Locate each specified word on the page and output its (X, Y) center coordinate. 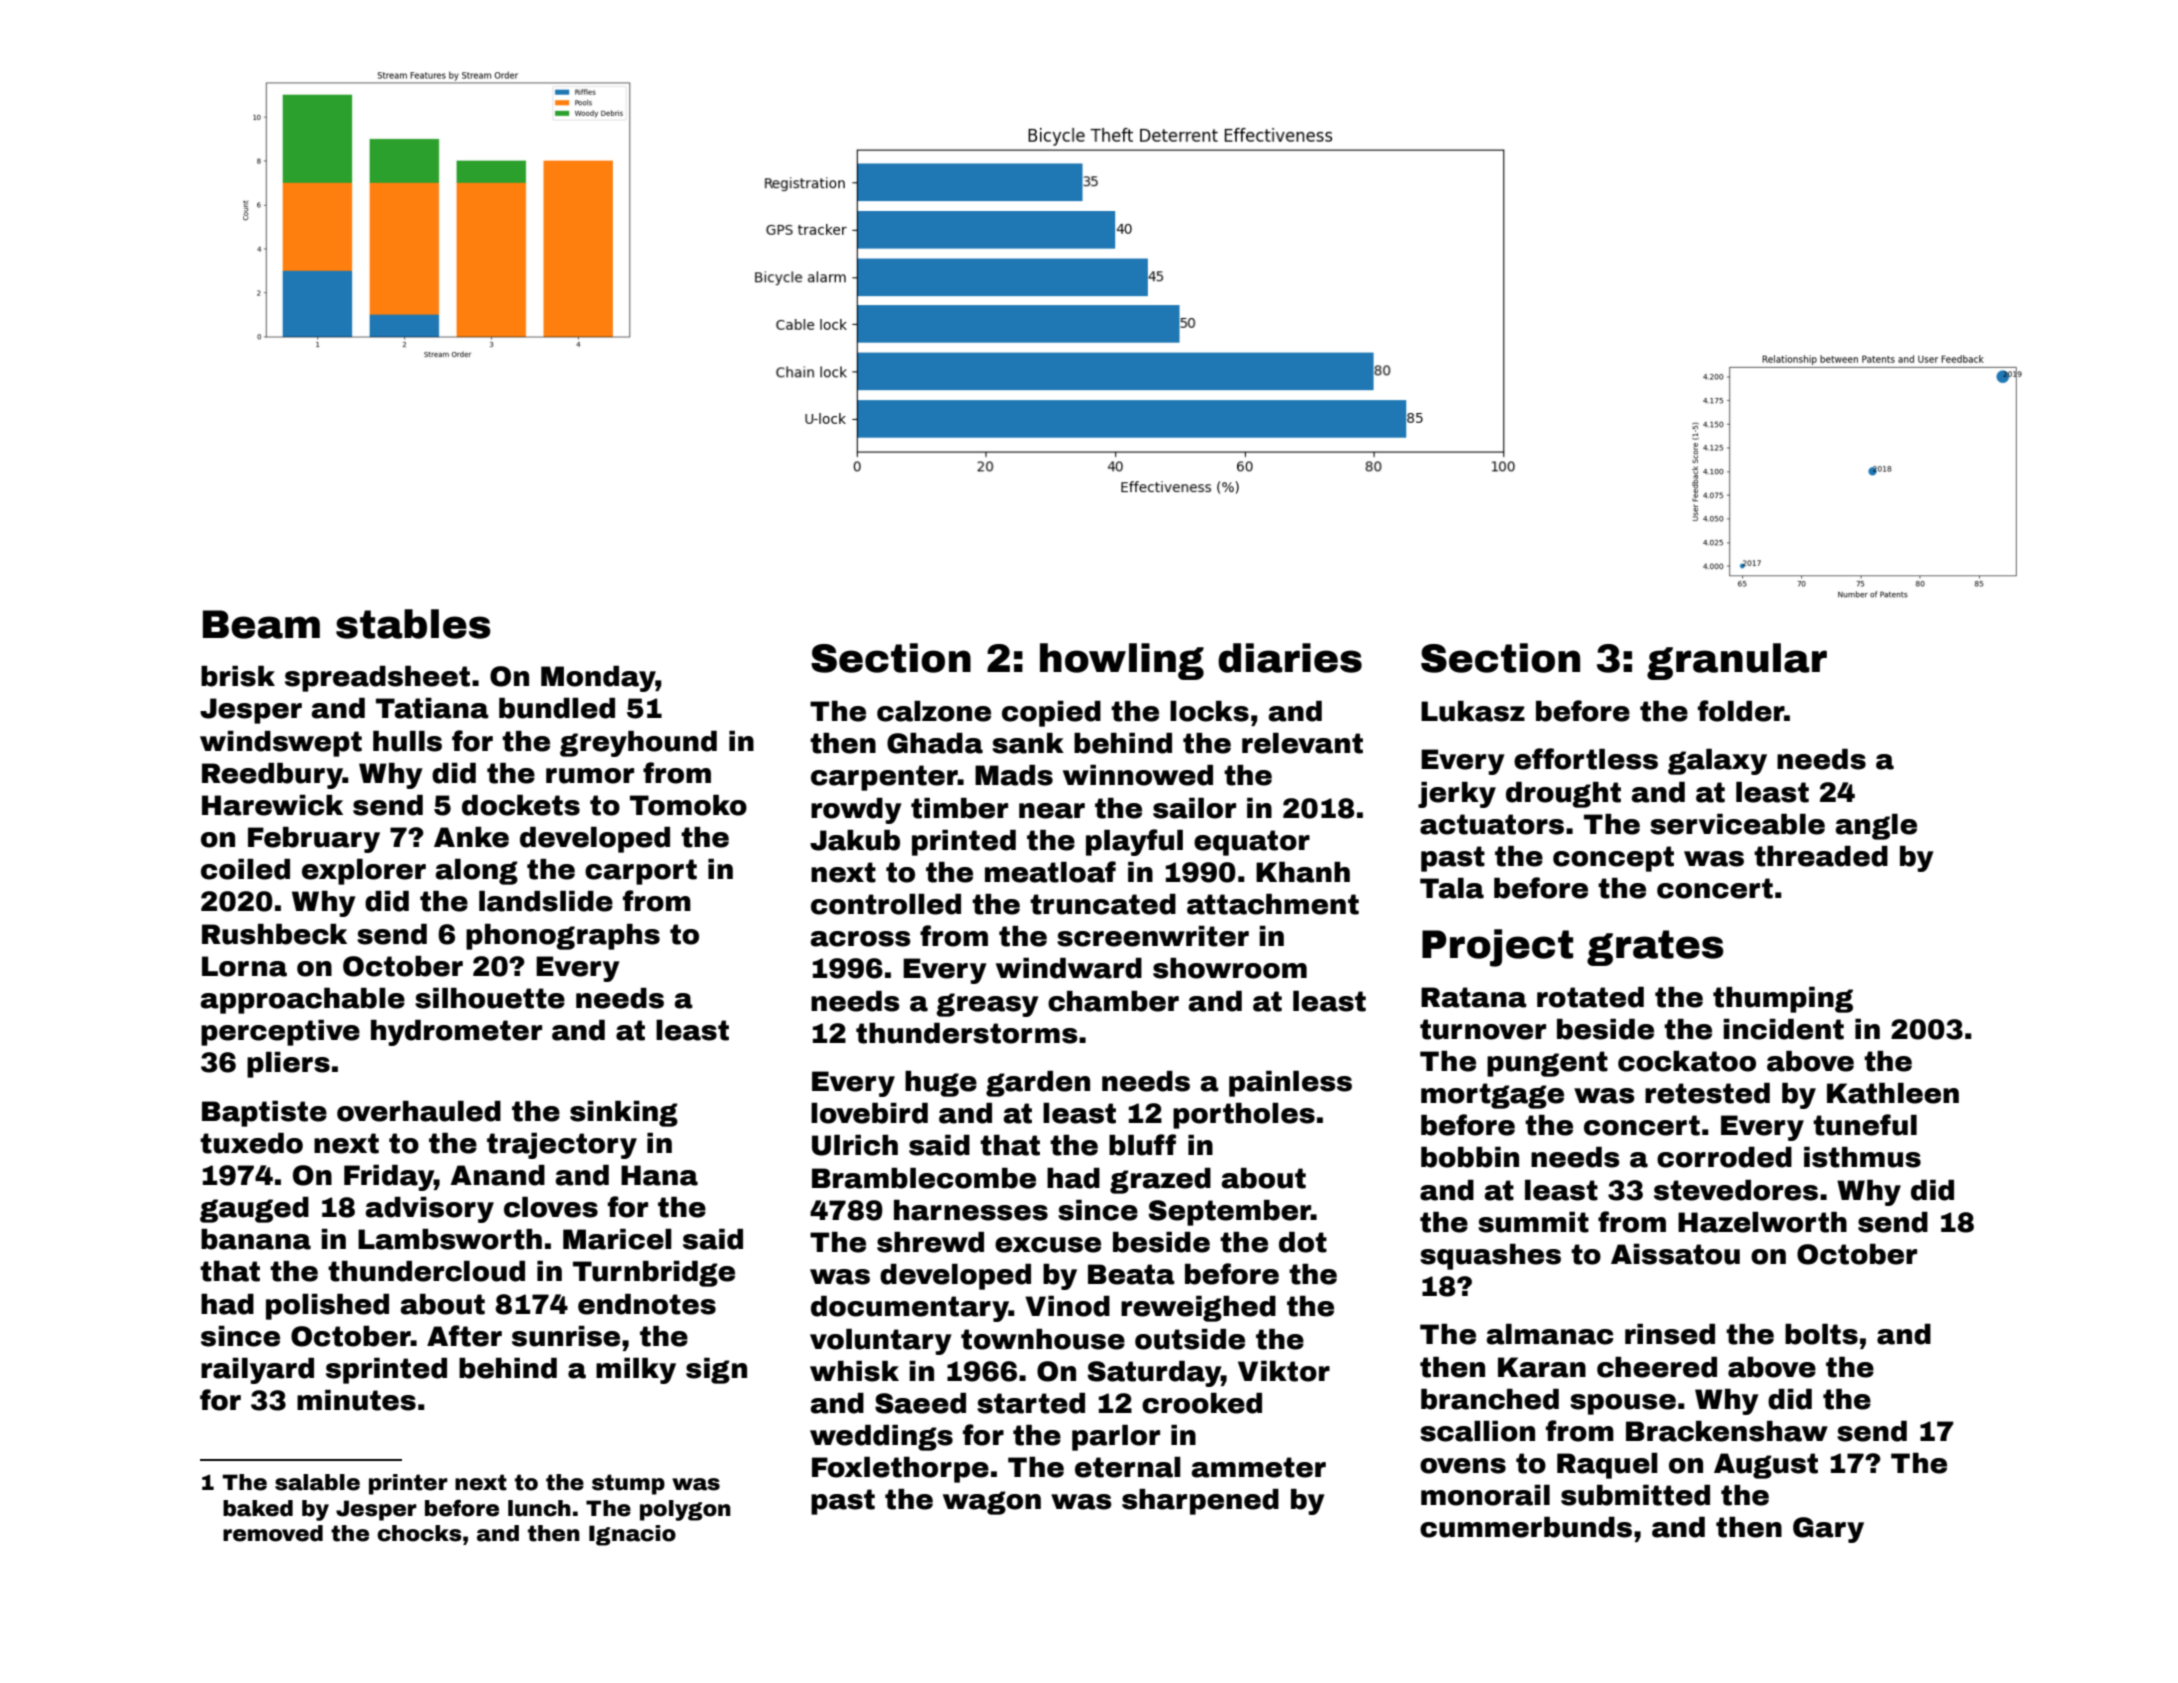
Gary (1828, 1530)
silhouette (490, 998)
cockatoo (1687, 1061)
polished (327, 1307)
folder (1741, 711)
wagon (992, 1503)
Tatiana (432, 708)
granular (1737, 661)
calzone (934, 711)
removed (273, 1533)
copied (1051, 714)
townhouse (1043, 1339)
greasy (987, 1005)
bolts (1821, 1334)
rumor (590, 776)
